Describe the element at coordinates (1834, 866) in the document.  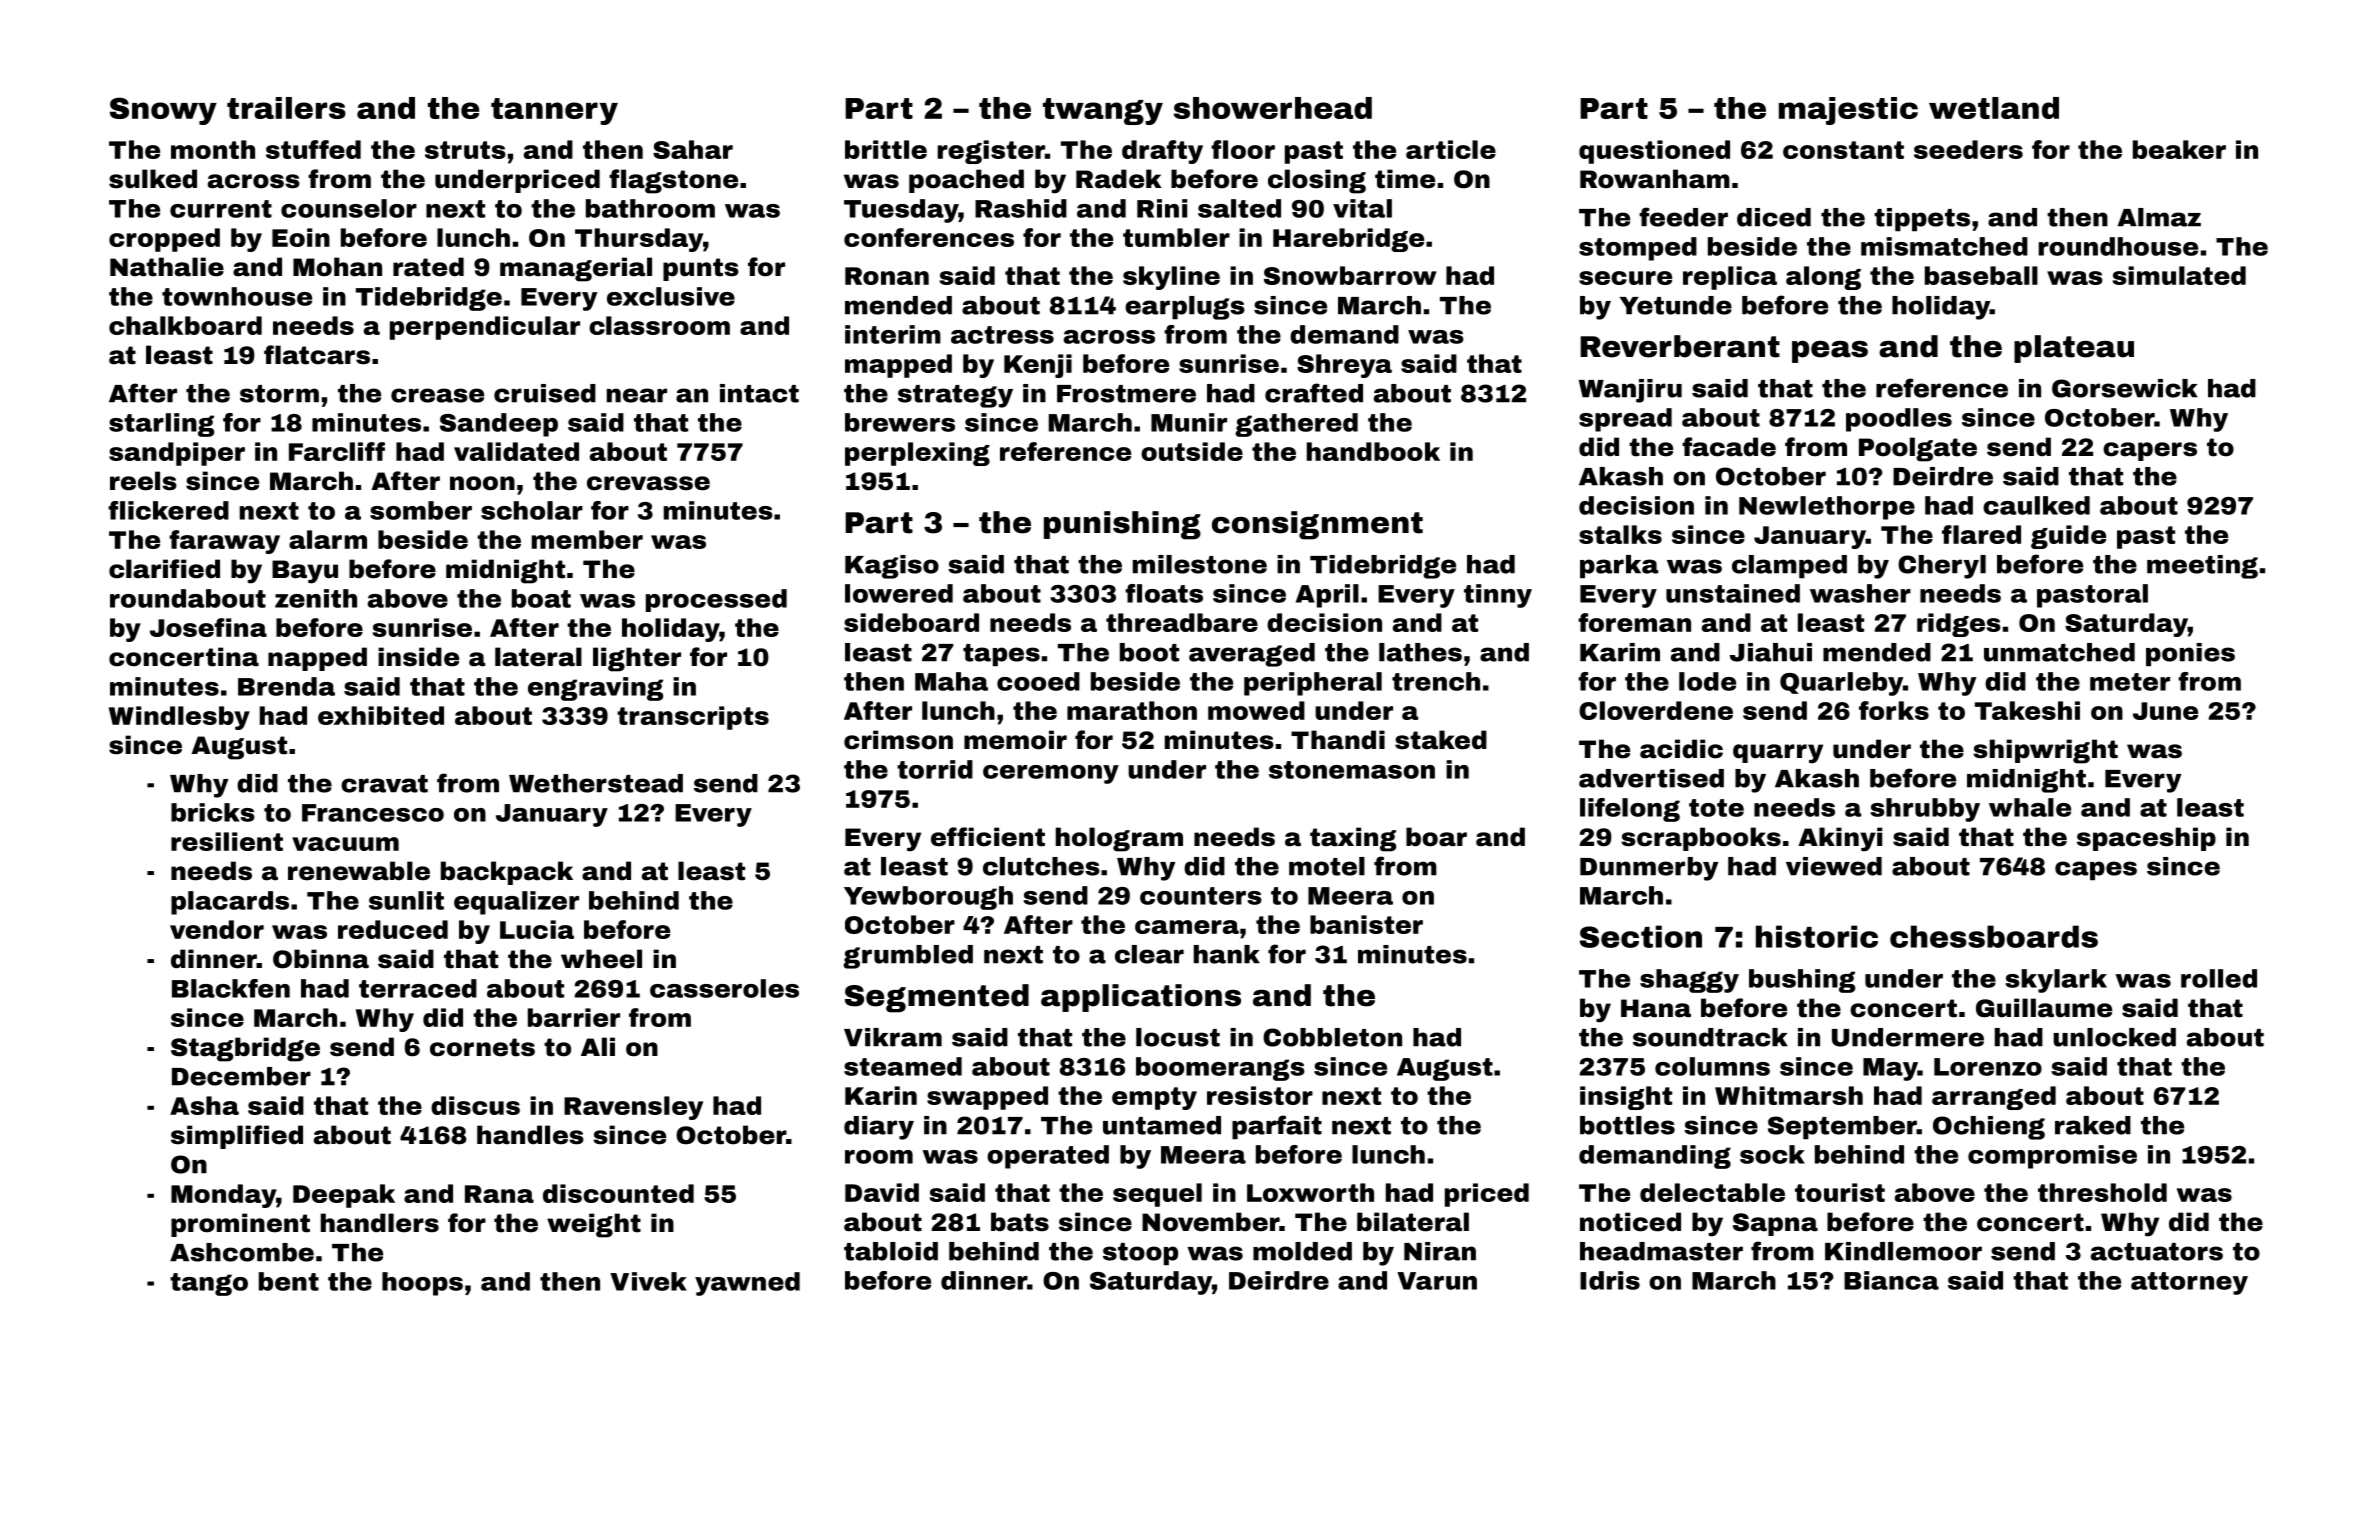
I see `viewed` at that location.
